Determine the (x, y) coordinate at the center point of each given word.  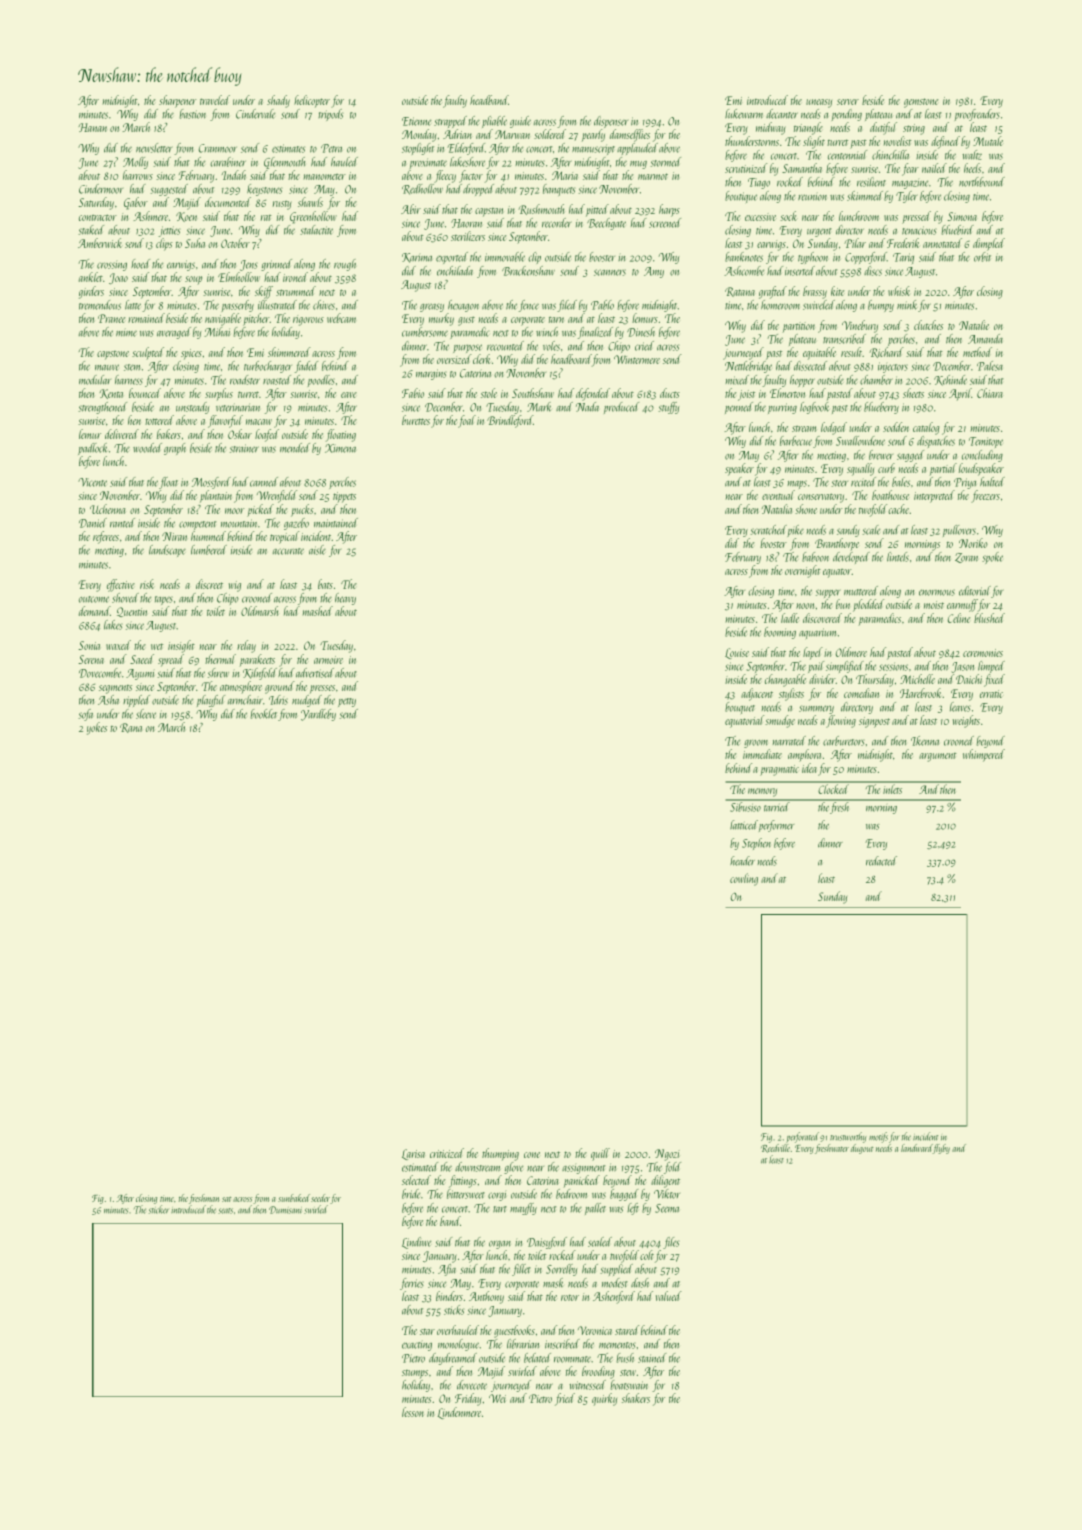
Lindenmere (459, 1413)
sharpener (177, 101)
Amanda (985, 339)
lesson (413, 1412)
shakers (636, 1398)
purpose (467, 348)
